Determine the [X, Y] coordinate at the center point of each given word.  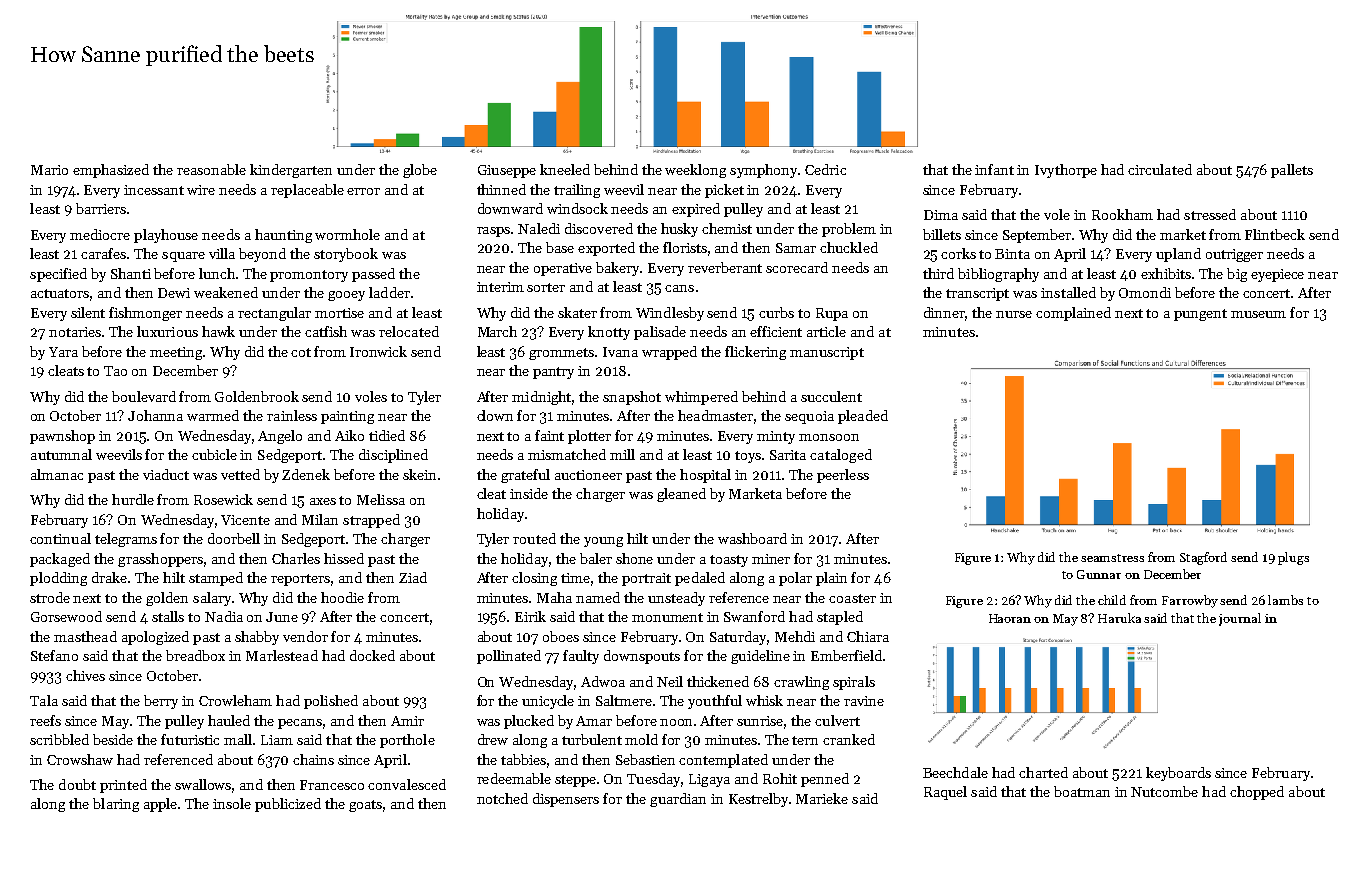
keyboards [1178, 774]
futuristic [190, 739]
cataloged [841, 456]
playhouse [166, 236]
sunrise [761, 722]
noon [676, 722]
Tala [44, 700]
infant [994, 169]
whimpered [701, 398]
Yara [63, 352]
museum [1258, 314]
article [826, 331]
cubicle [214, 454]
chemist [727, 228]
